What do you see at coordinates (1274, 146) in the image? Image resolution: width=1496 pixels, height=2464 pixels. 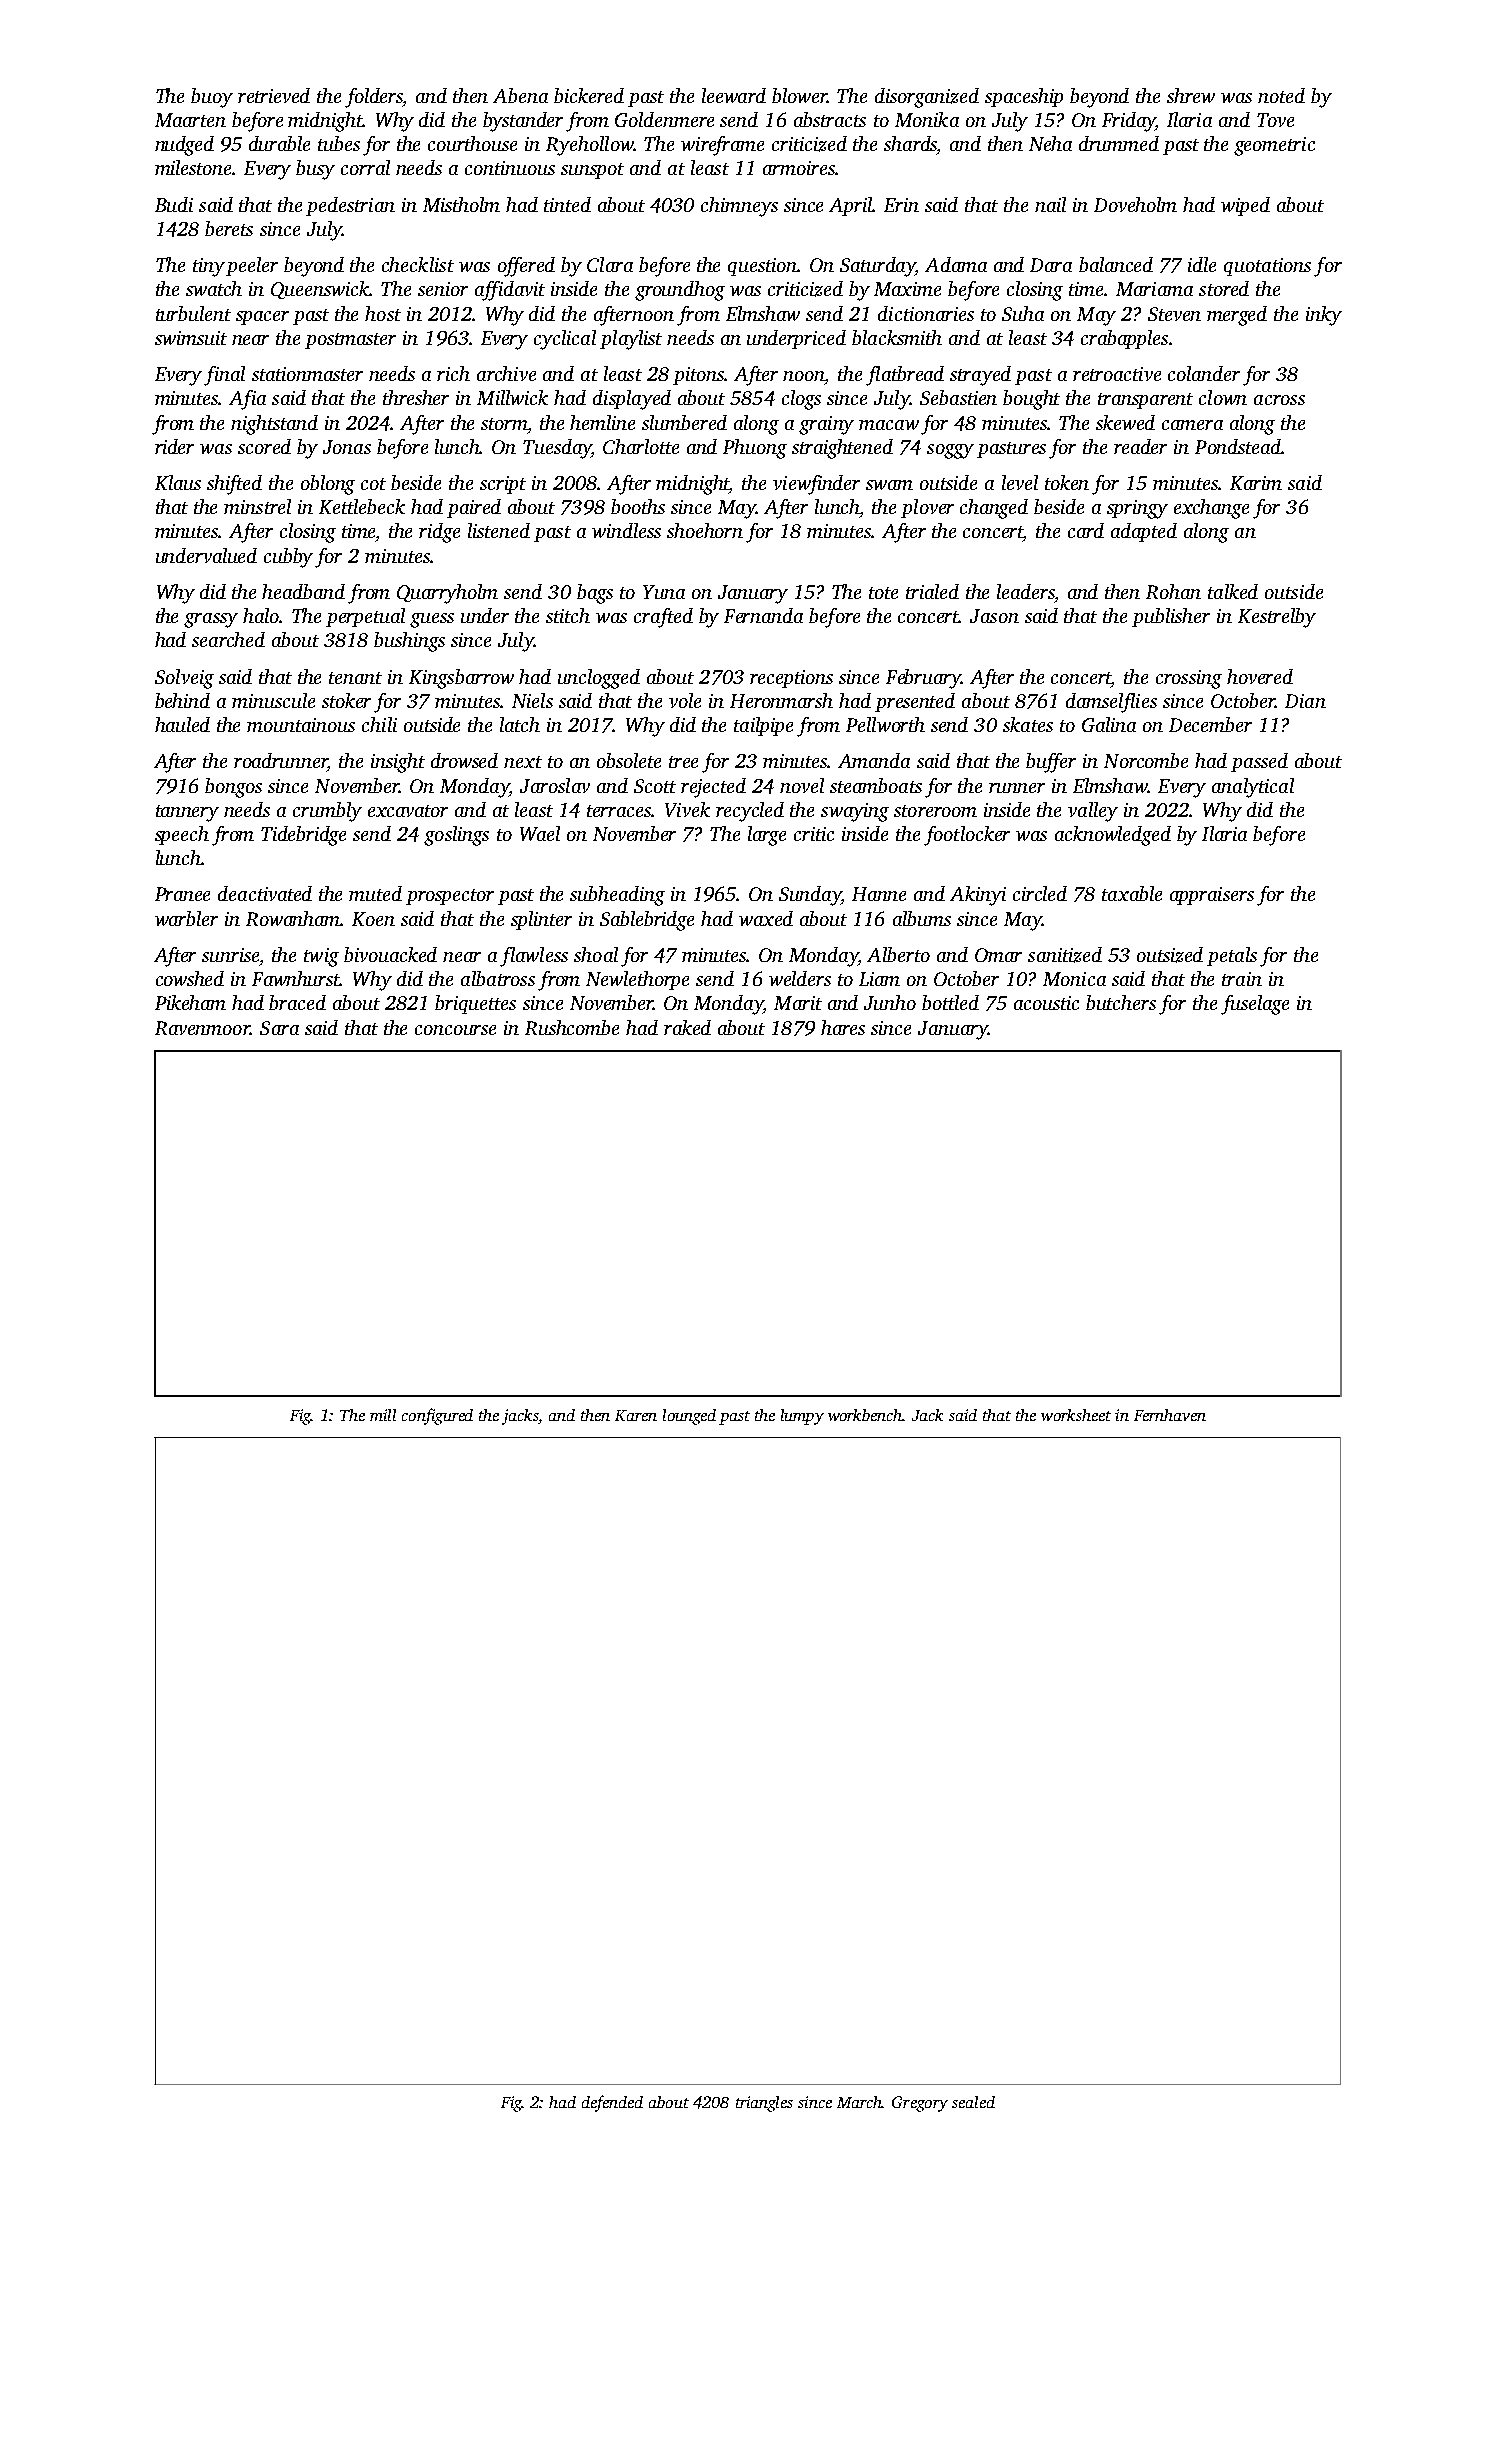 I see `geometric` at bounding box center [1274, 146].
